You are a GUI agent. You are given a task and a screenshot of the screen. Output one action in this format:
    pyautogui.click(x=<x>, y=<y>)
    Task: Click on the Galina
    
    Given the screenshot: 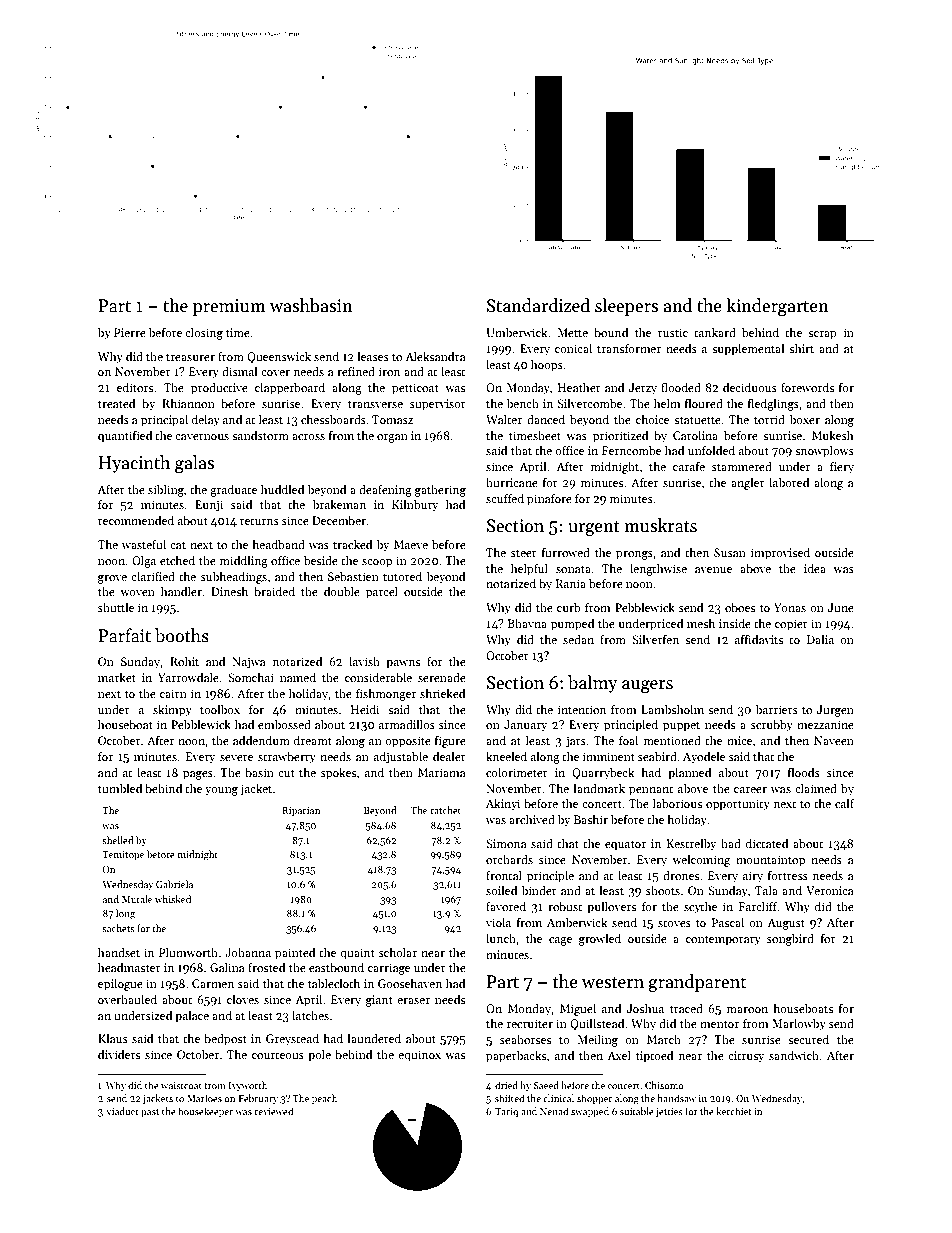 What is the action you would take?
    pyautogui.click(x=227, y=967)
